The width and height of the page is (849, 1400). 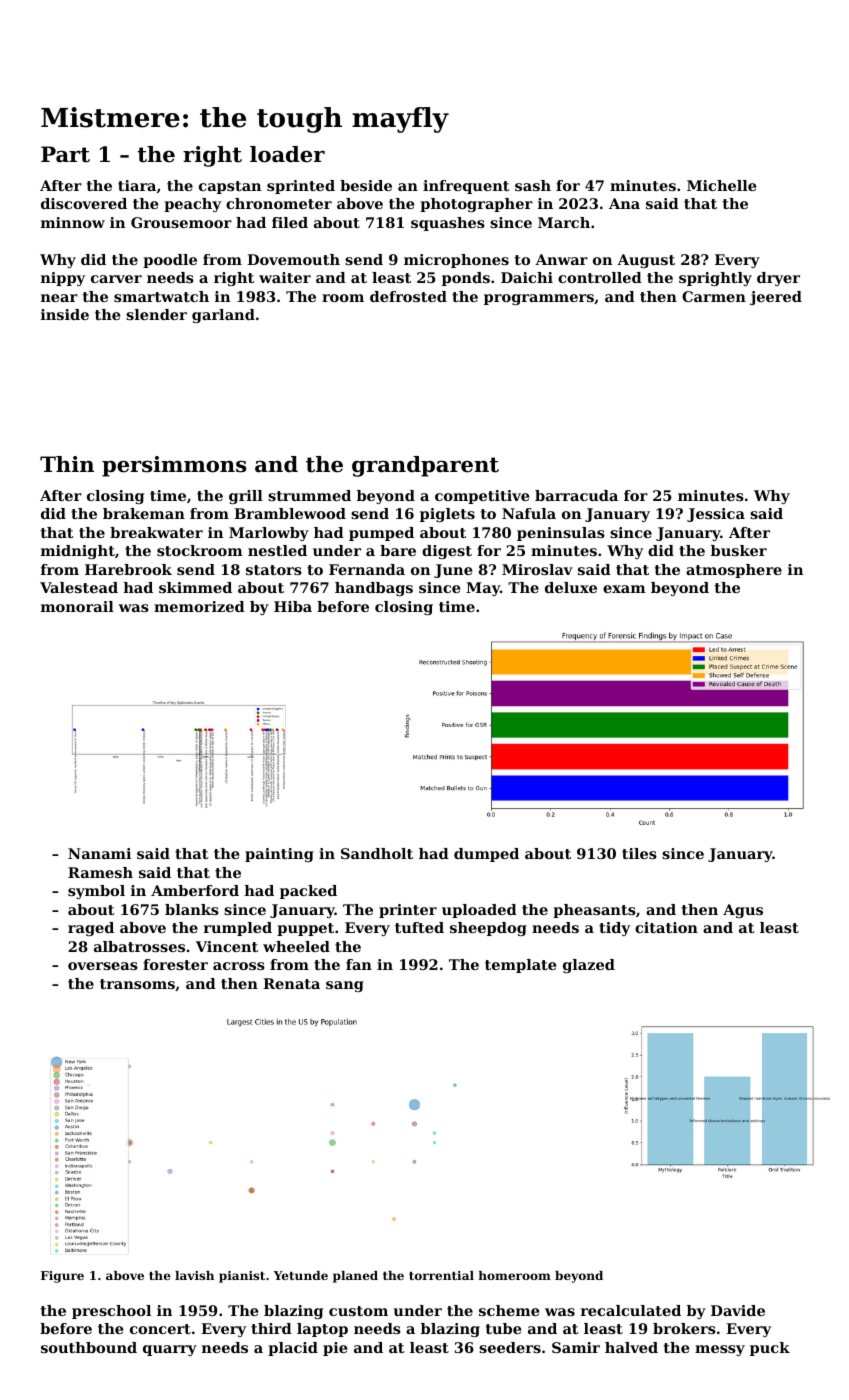 What do you see at coordinates (77, 606) in the page?
I see `monorail` at bounding box center [77, 606].
